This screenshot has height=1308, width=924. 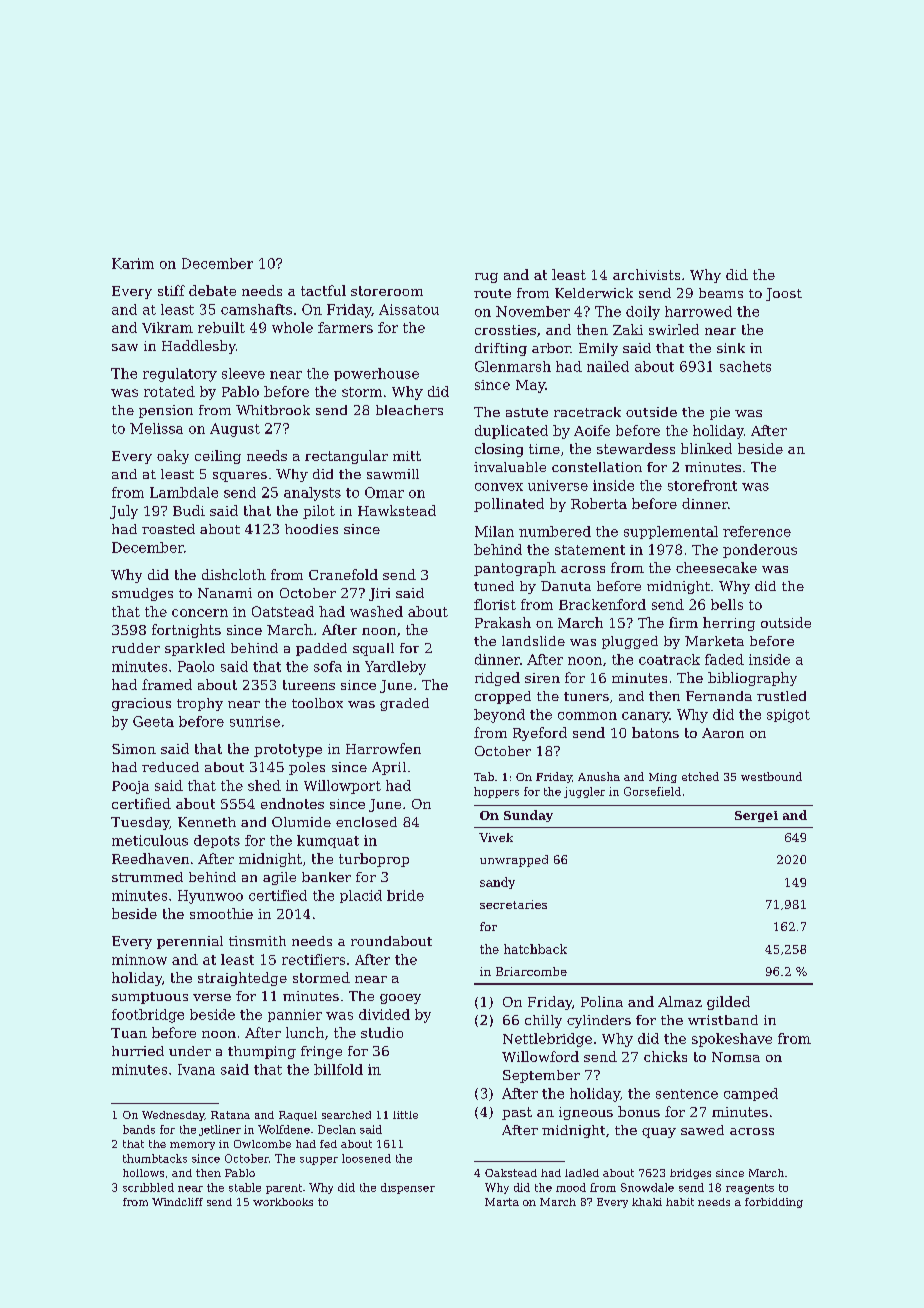 What do you see at coordinates (150, 840) in the screenshot?
I see `meticulous` at bounding box center [150, 840].
